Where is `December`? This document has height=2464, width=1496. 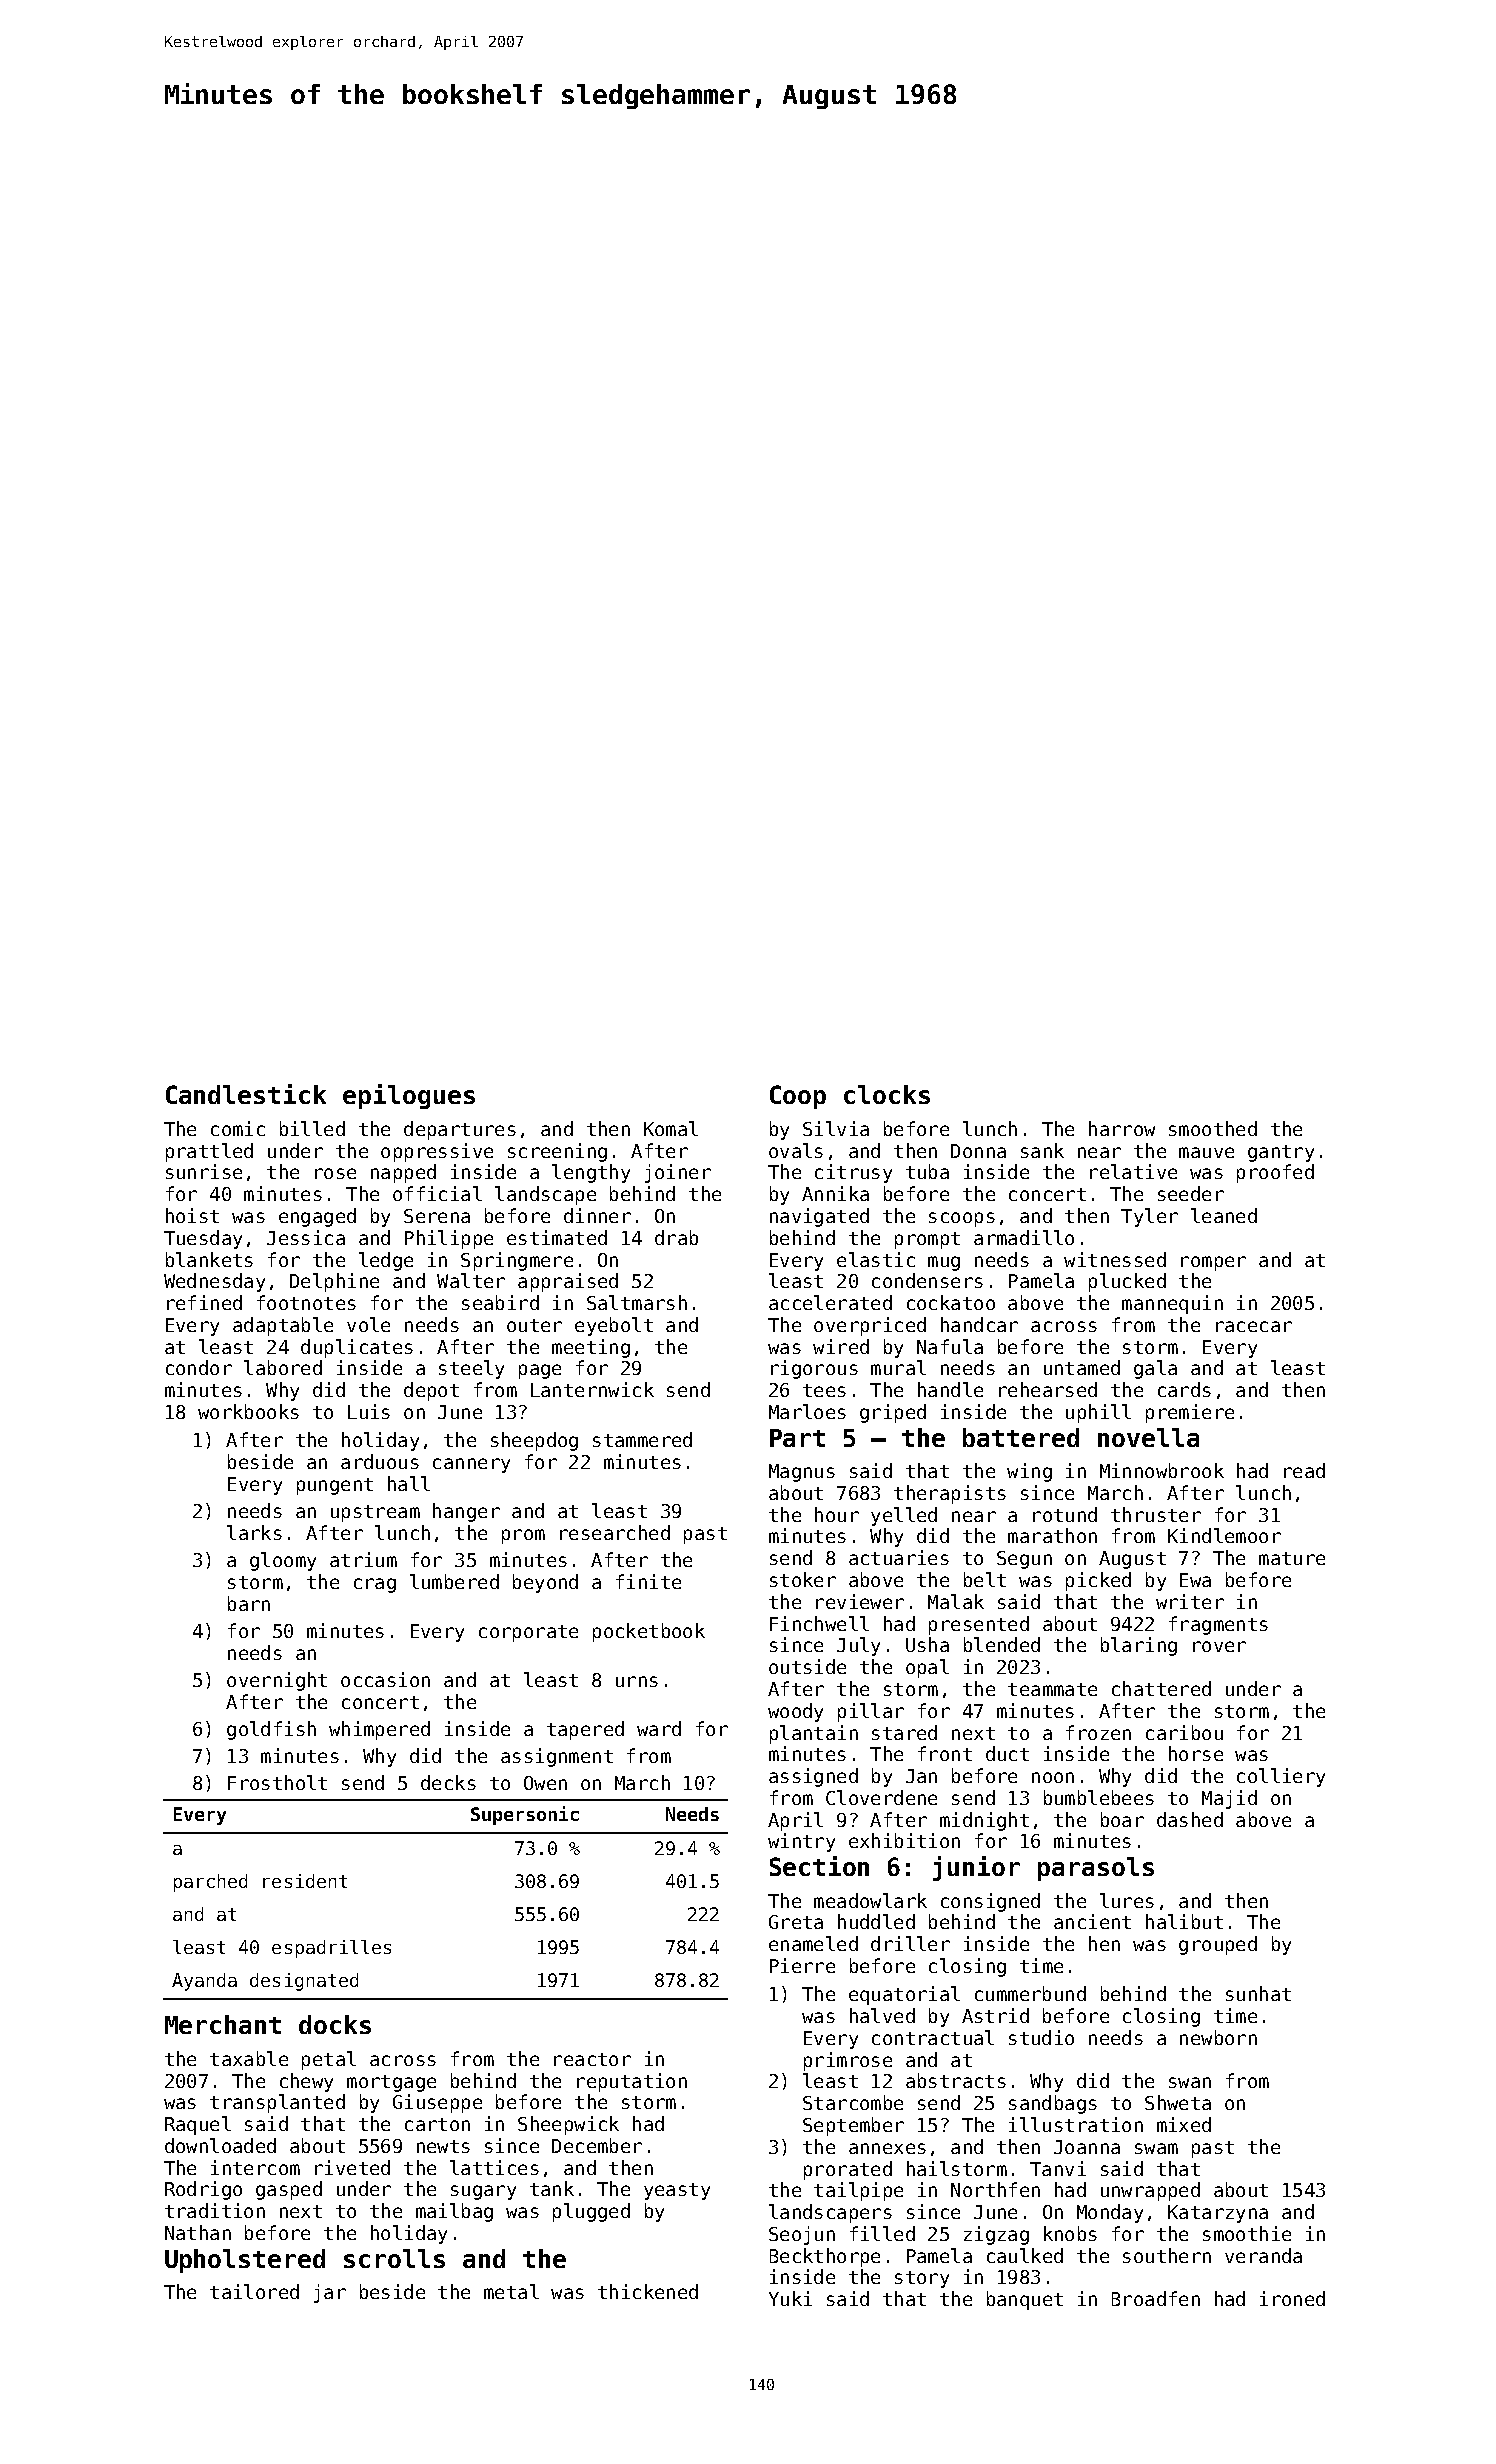
December is located at coordinates (597, 2145).
